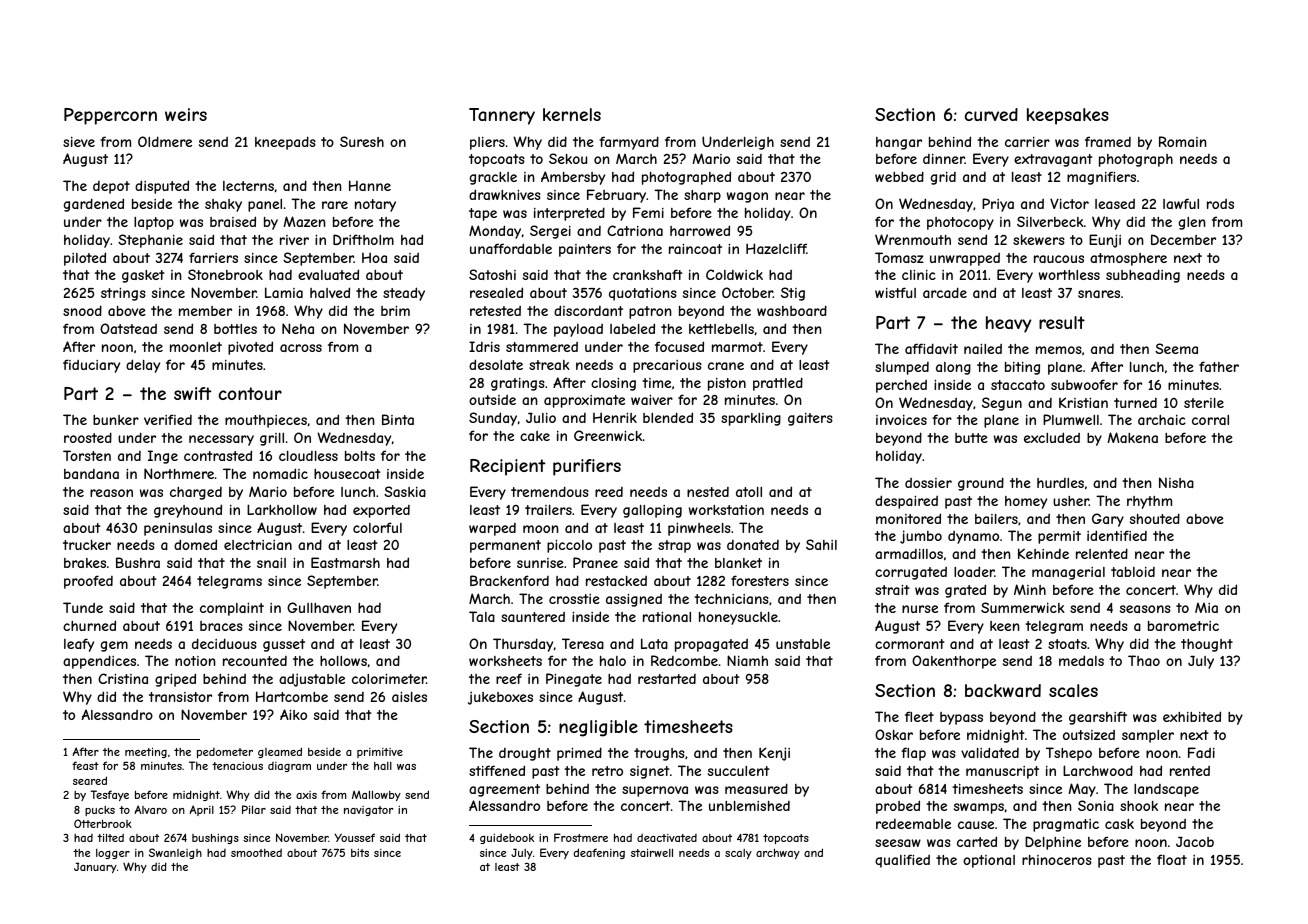 The image size is (1308, 924). What do you see at coordinates (1108, 141) in the document?
I see `framed` at bounding box center [1108, 141].
